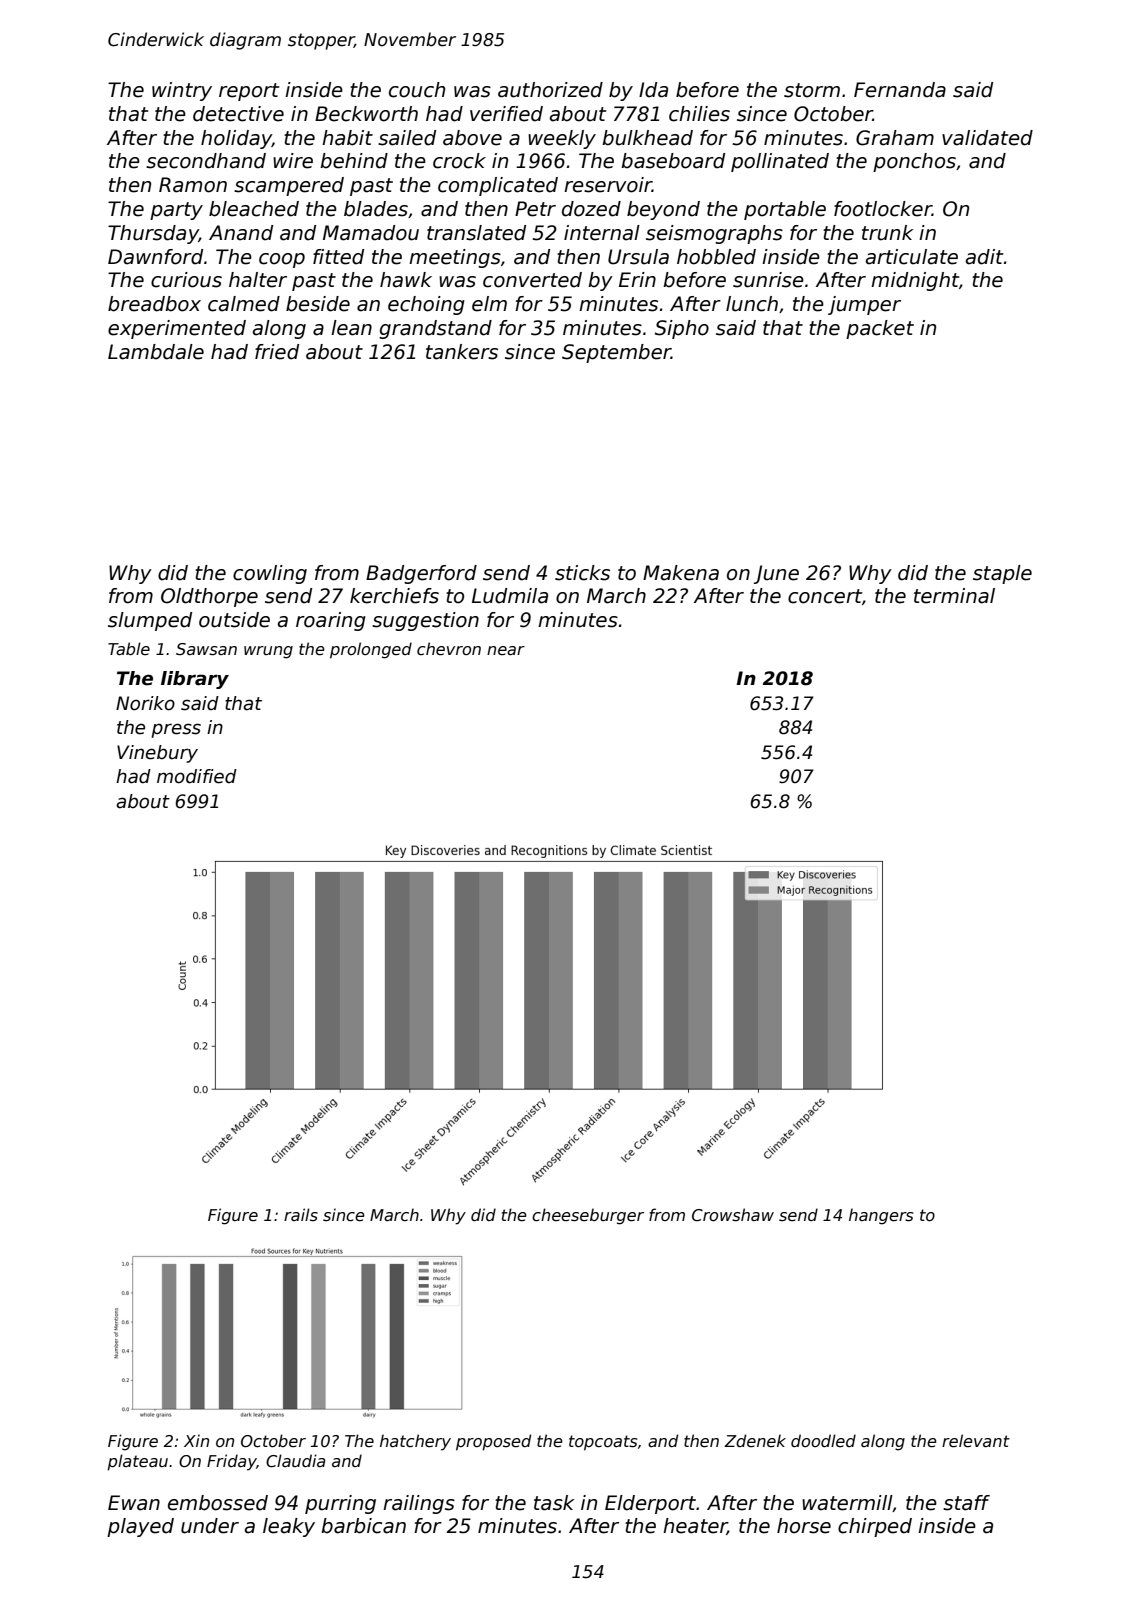 The image size is (1143, 1616). What do you see at coordinates (812, 90) in the image?
I see `storm` at bounding box center [812, 90].
